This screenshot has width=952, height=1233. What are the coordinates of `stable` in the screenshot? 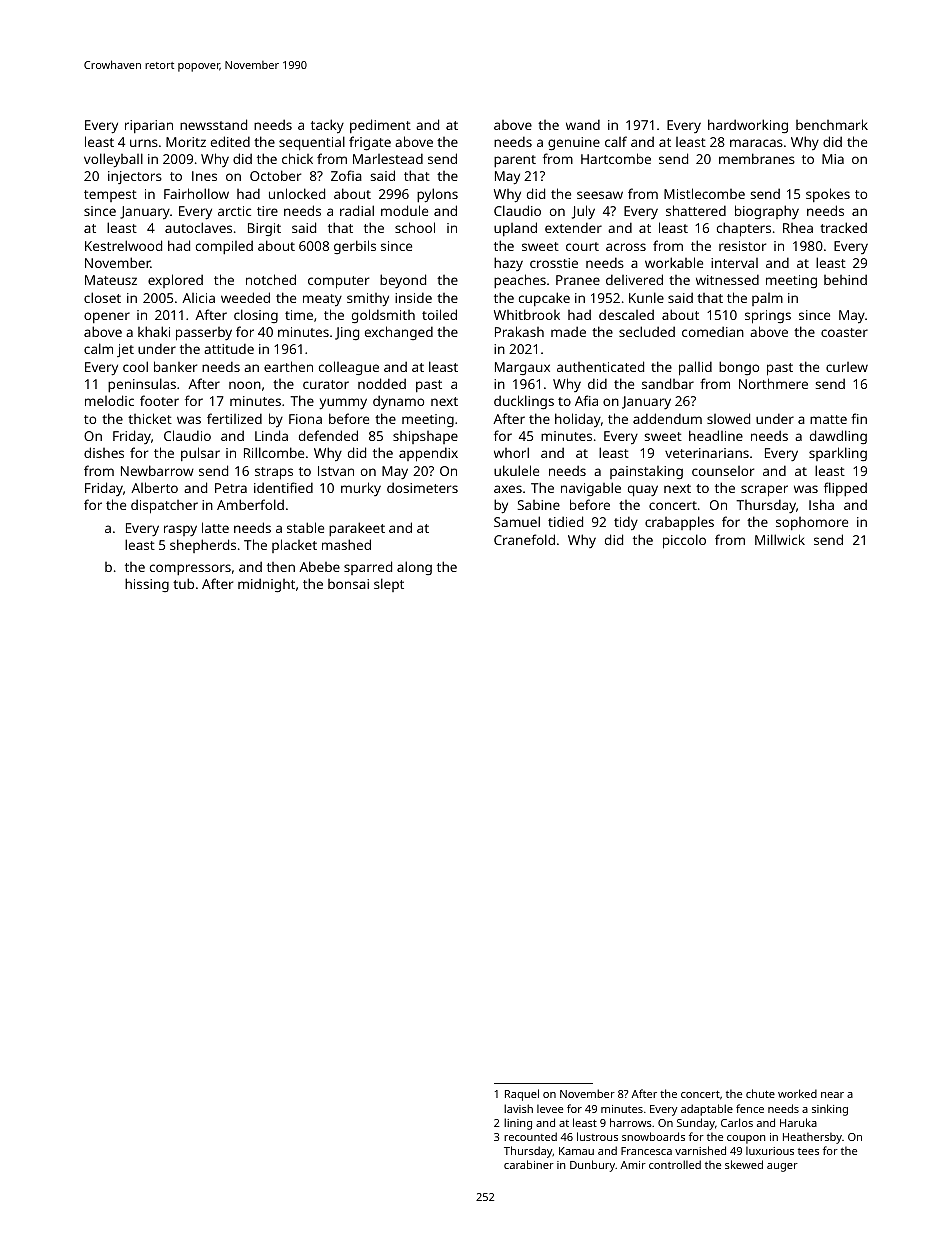 It's located at (305, 527).
